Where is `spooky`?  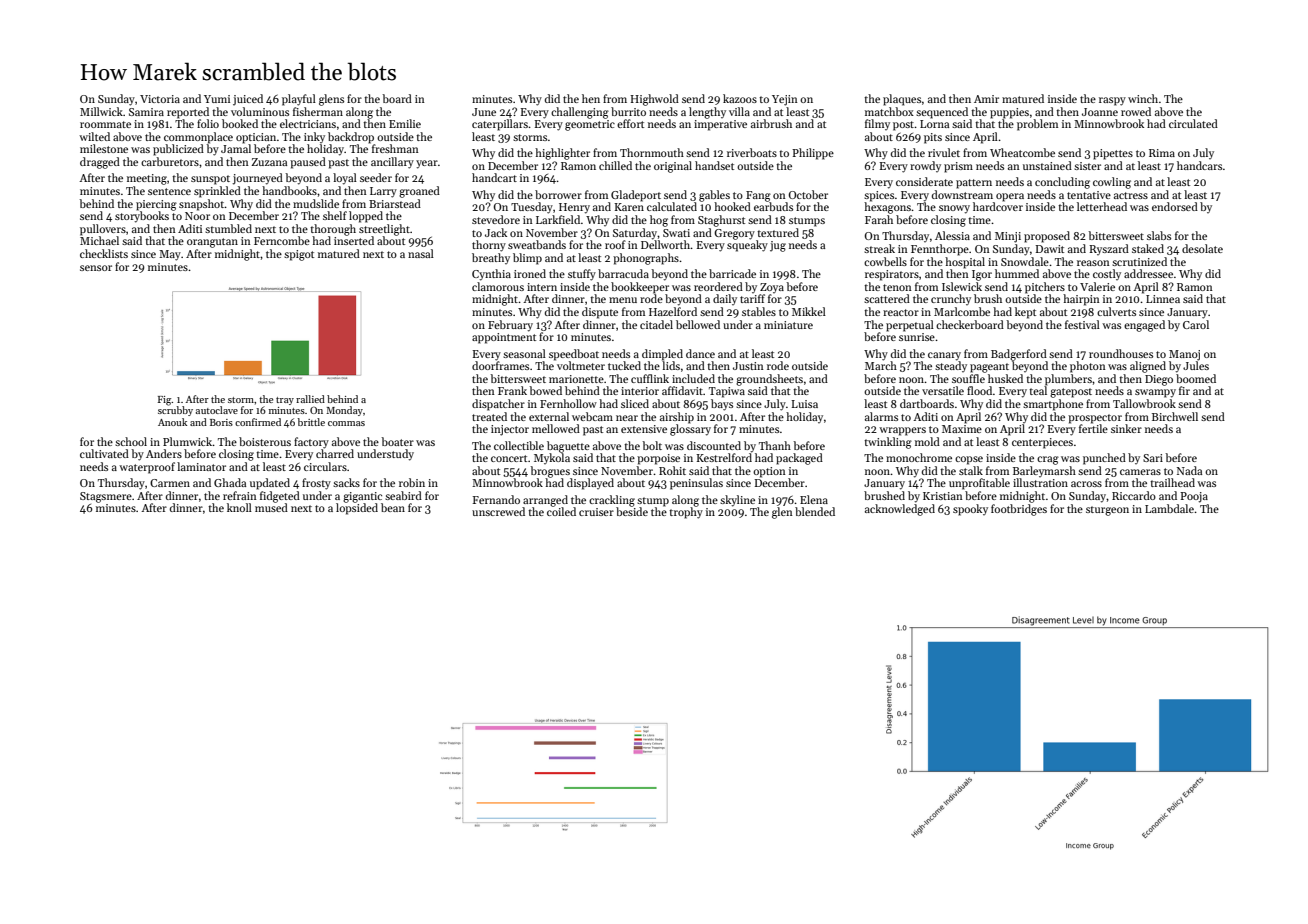
spooky is located at coordinates (970, 510).
